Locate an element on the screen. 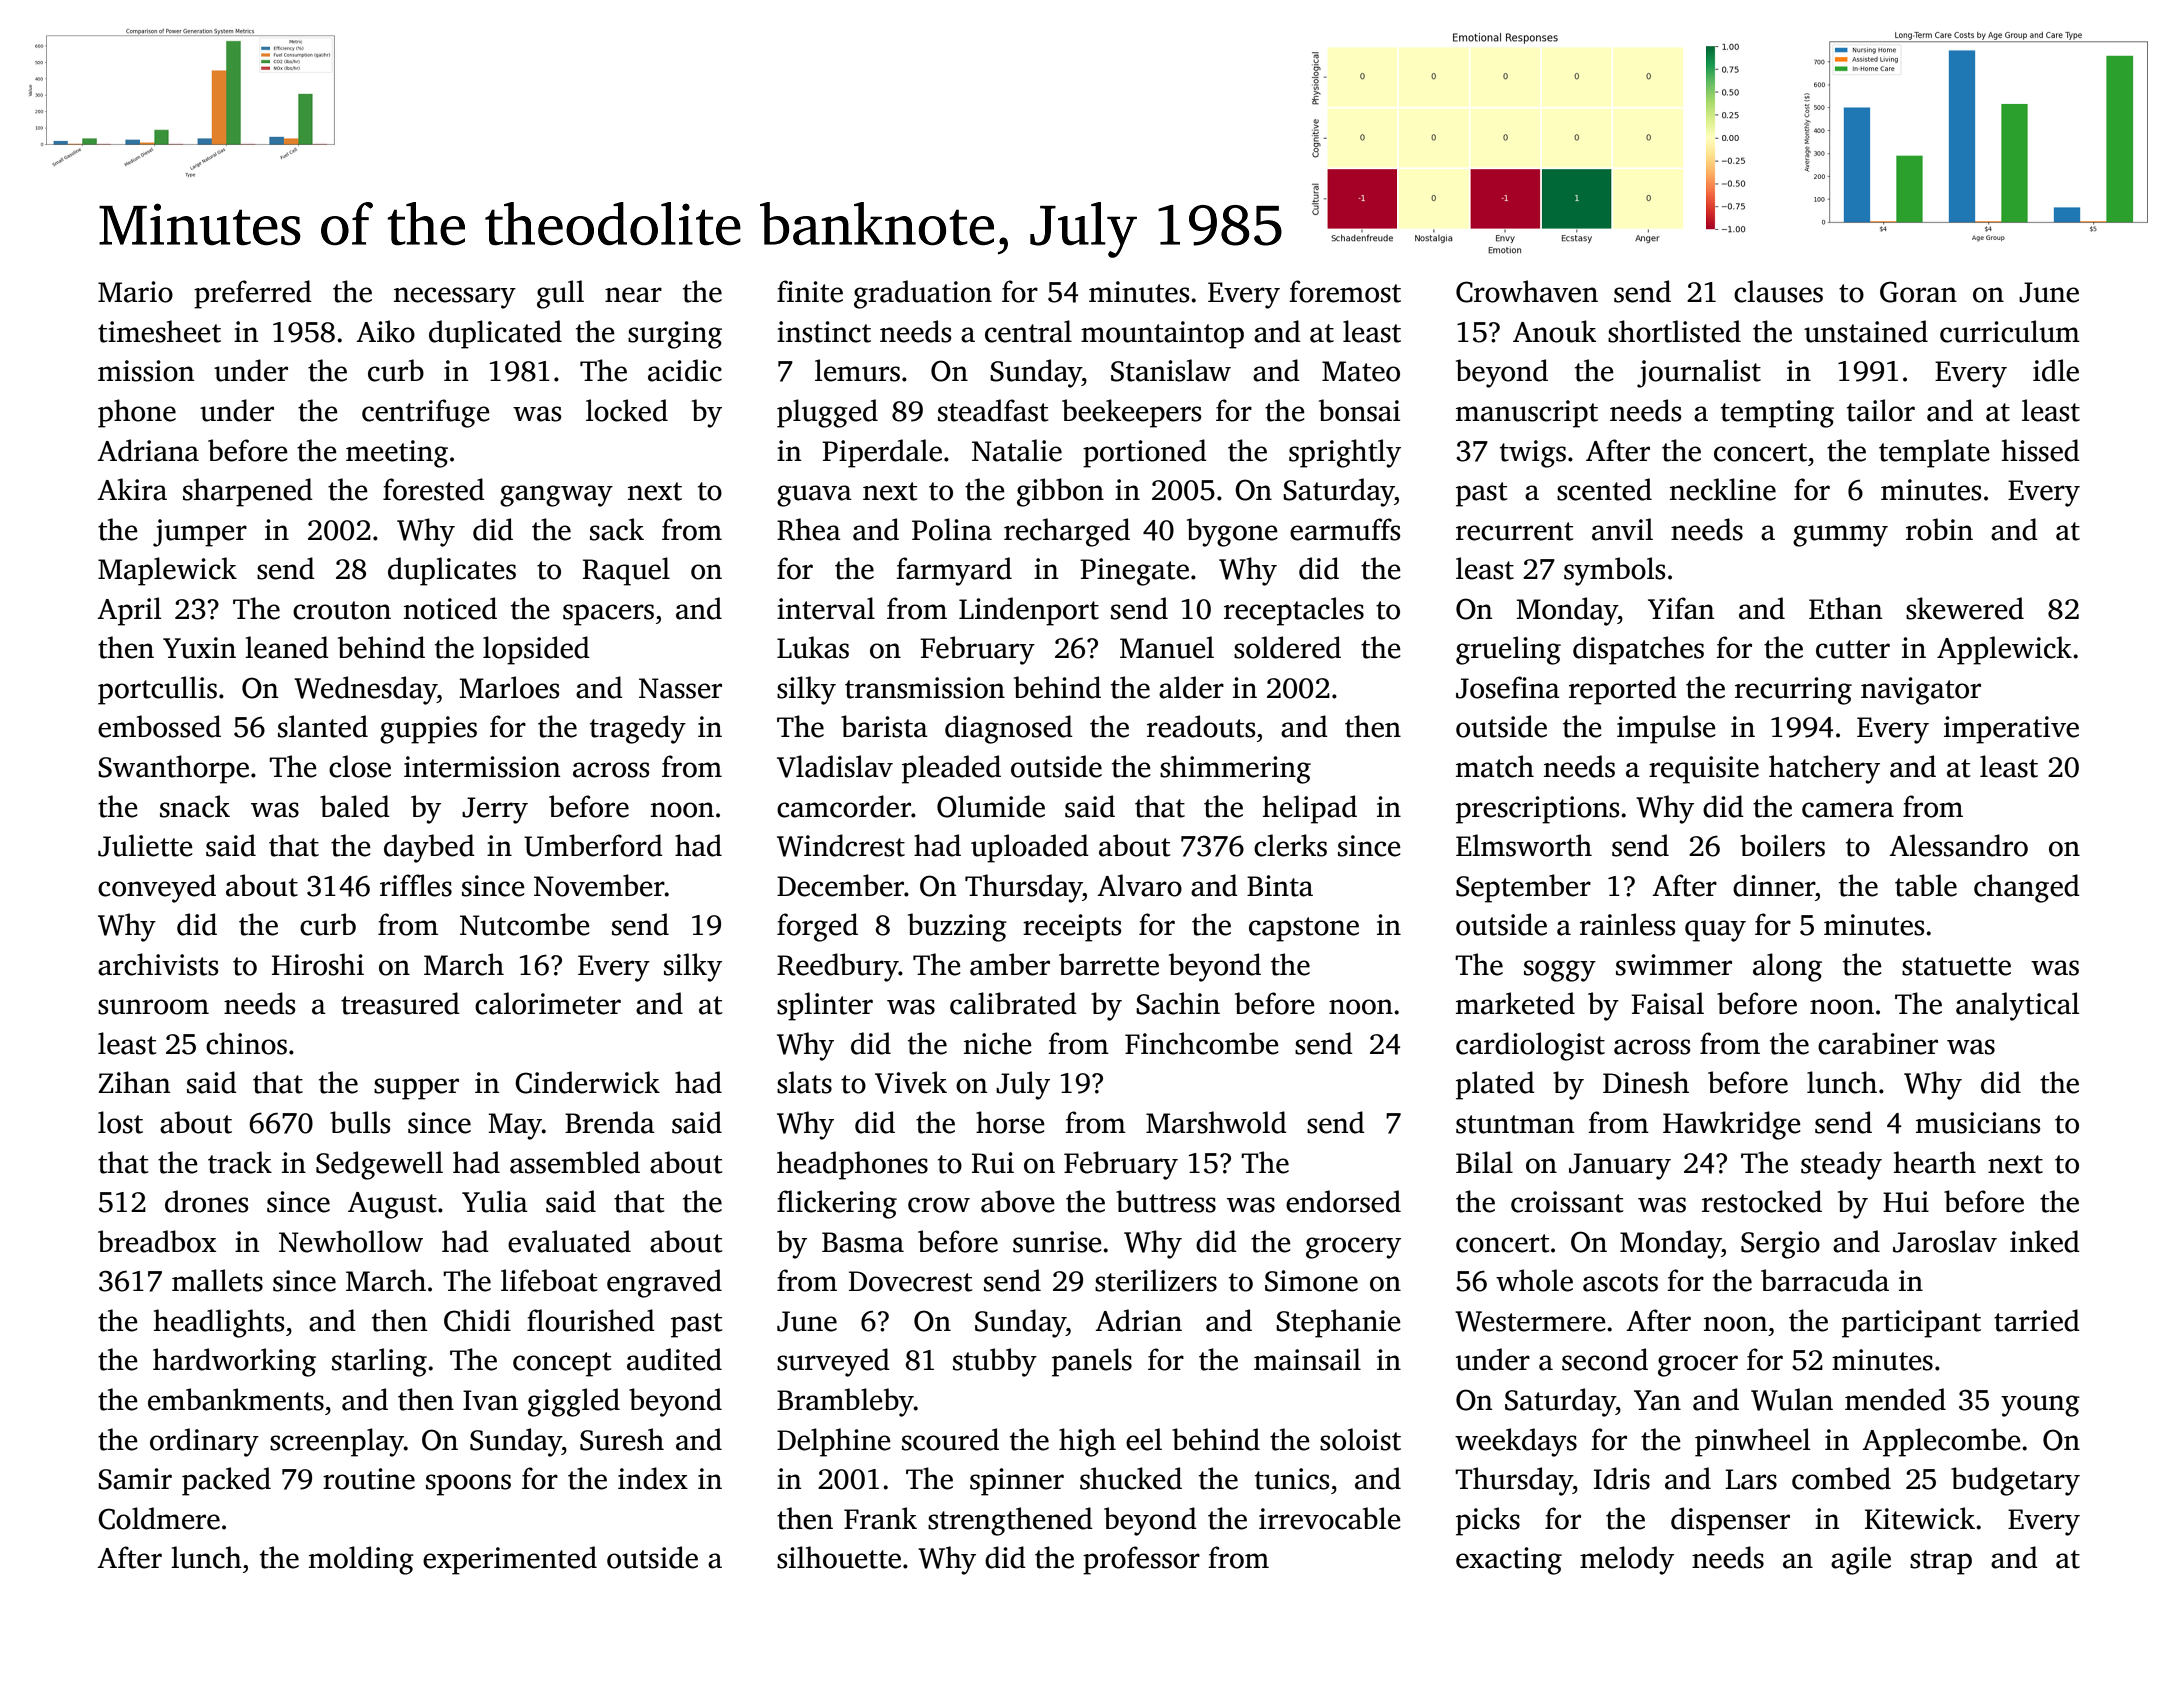 The image size is (2178, 1683). duplicated is located at coordinates (495, 334).
